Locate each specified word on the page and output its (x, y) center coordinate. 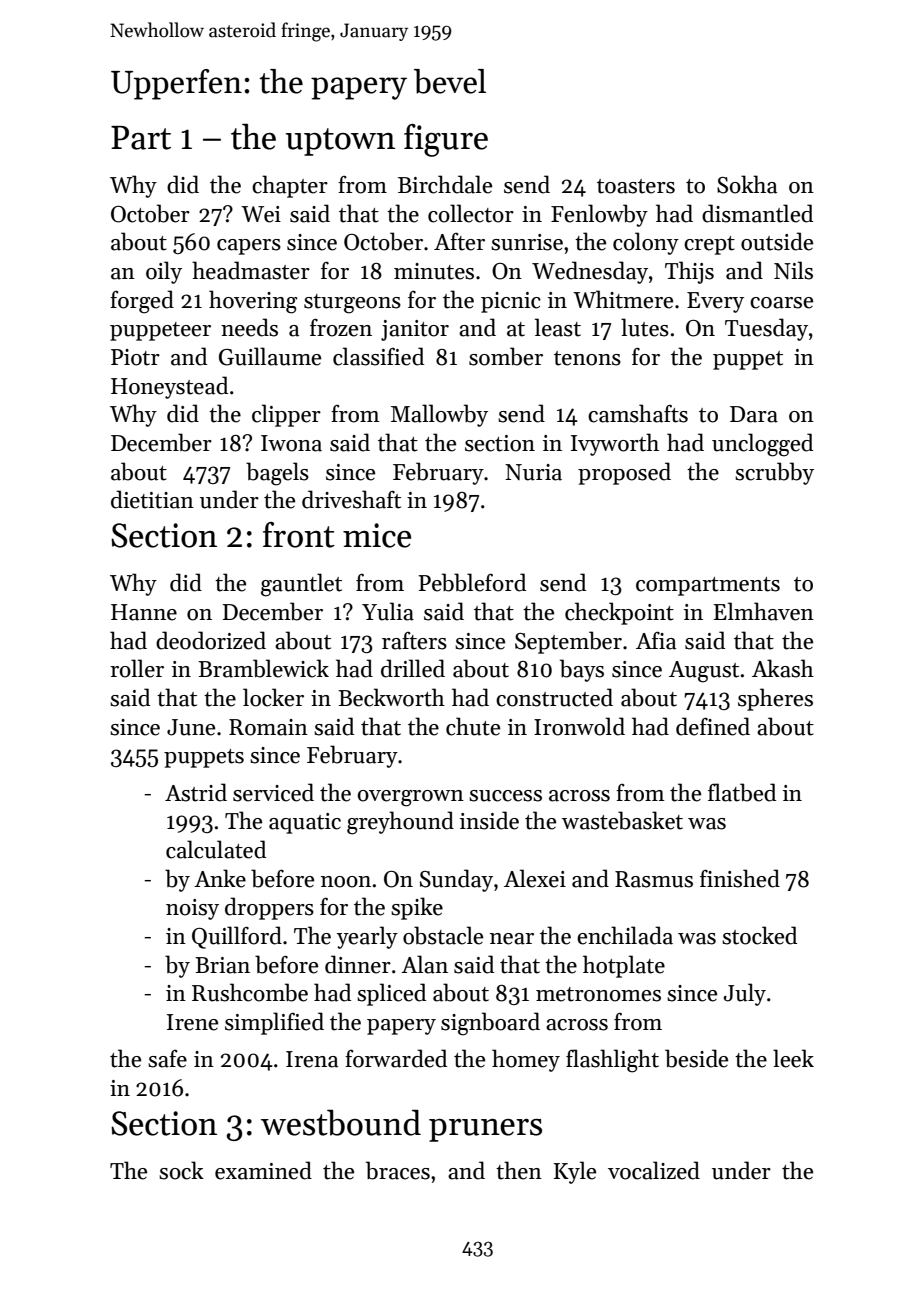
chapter (290, 186)
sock (181, 1170)
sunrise (527, 242)
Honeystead (169, 387)
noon (346, 882)
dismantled (757, 213)
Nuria (533, 472)
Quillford (237, 937)
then (519, 1170)
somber (506, 356)
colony (646, 243)
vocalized (654, 1170)
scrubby (774, 473)
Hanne (144, 612)
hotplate (624, 966)
